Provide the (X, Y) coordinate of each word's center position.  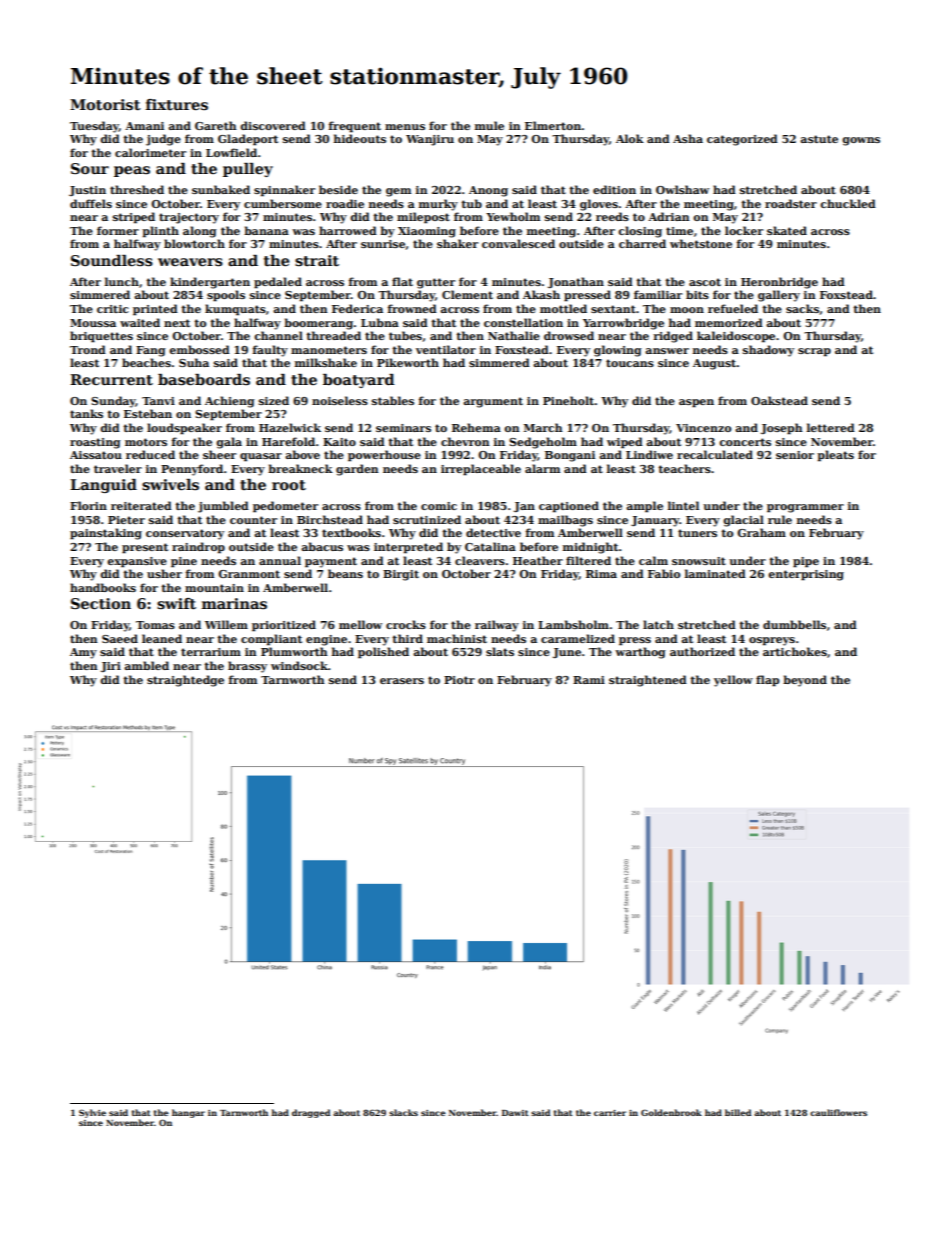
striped (134, 218)
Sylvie (92, 1113)
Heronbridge (779, 283)
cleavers (480, 560)
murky (438, 205)
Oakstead (779, 400)
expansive (137, 562)
